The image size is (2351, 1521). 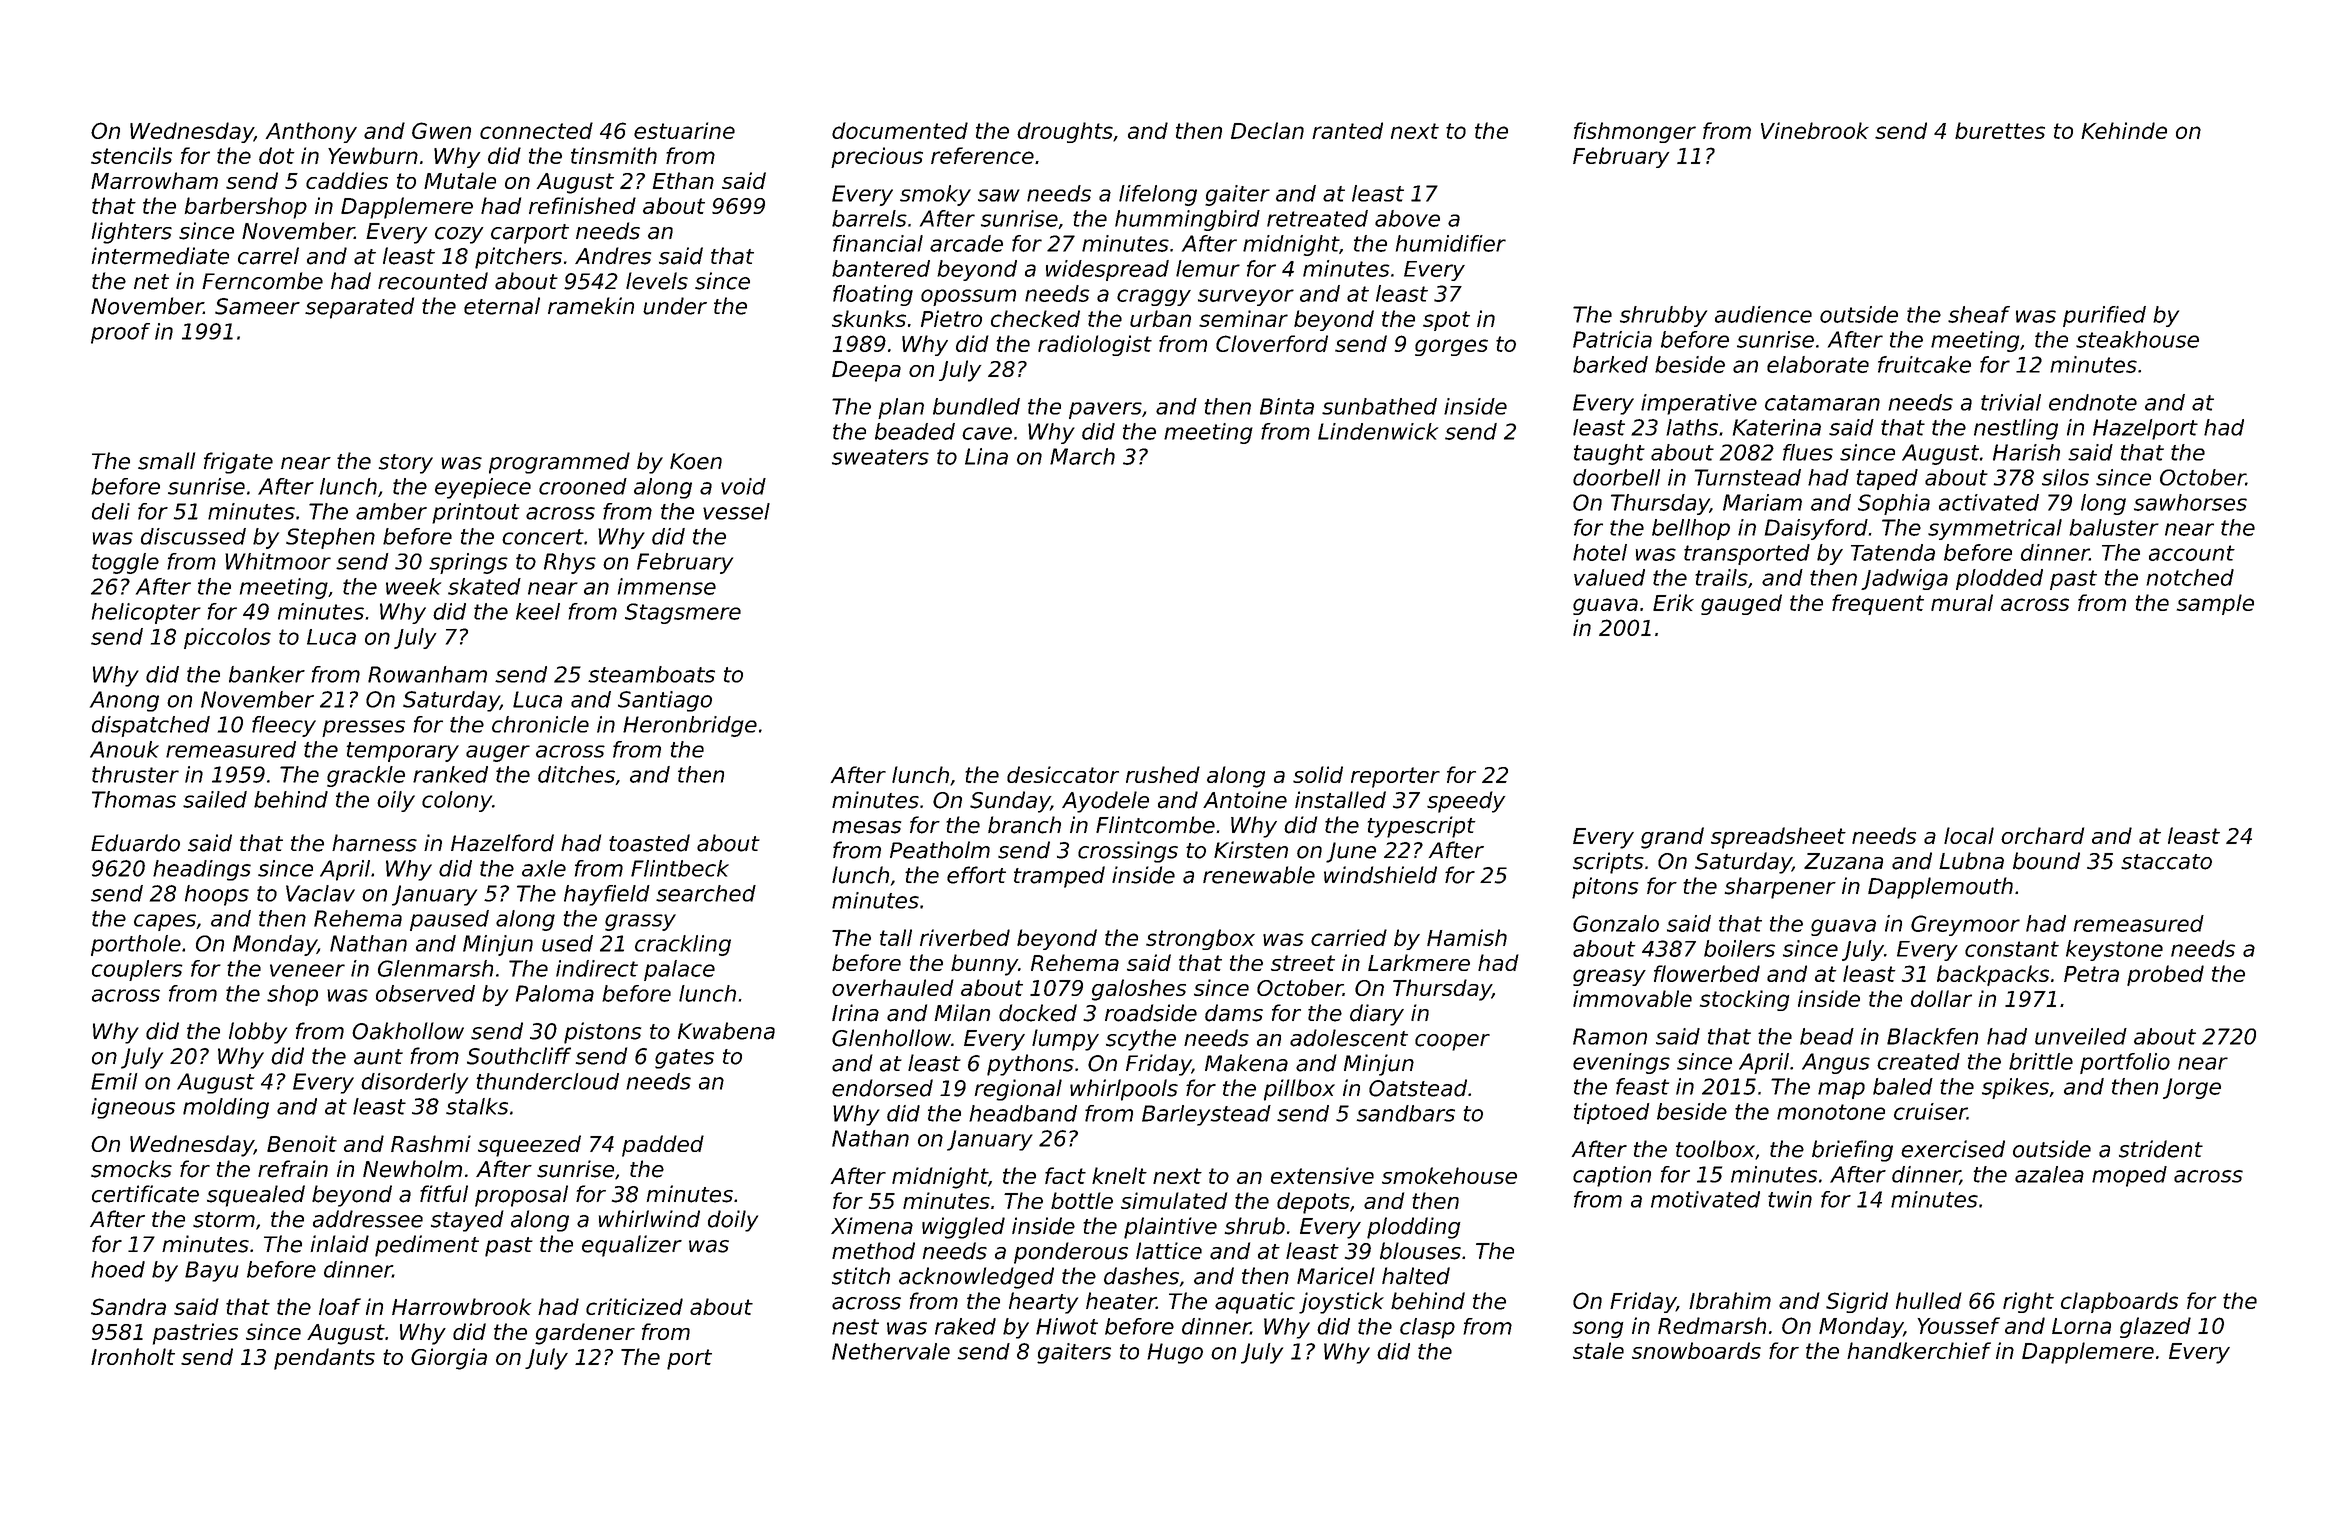 What do you see at coordinates (2124, 130) in the screenshot?
I see `Kehinde` at bounding box center [2124, 130].
